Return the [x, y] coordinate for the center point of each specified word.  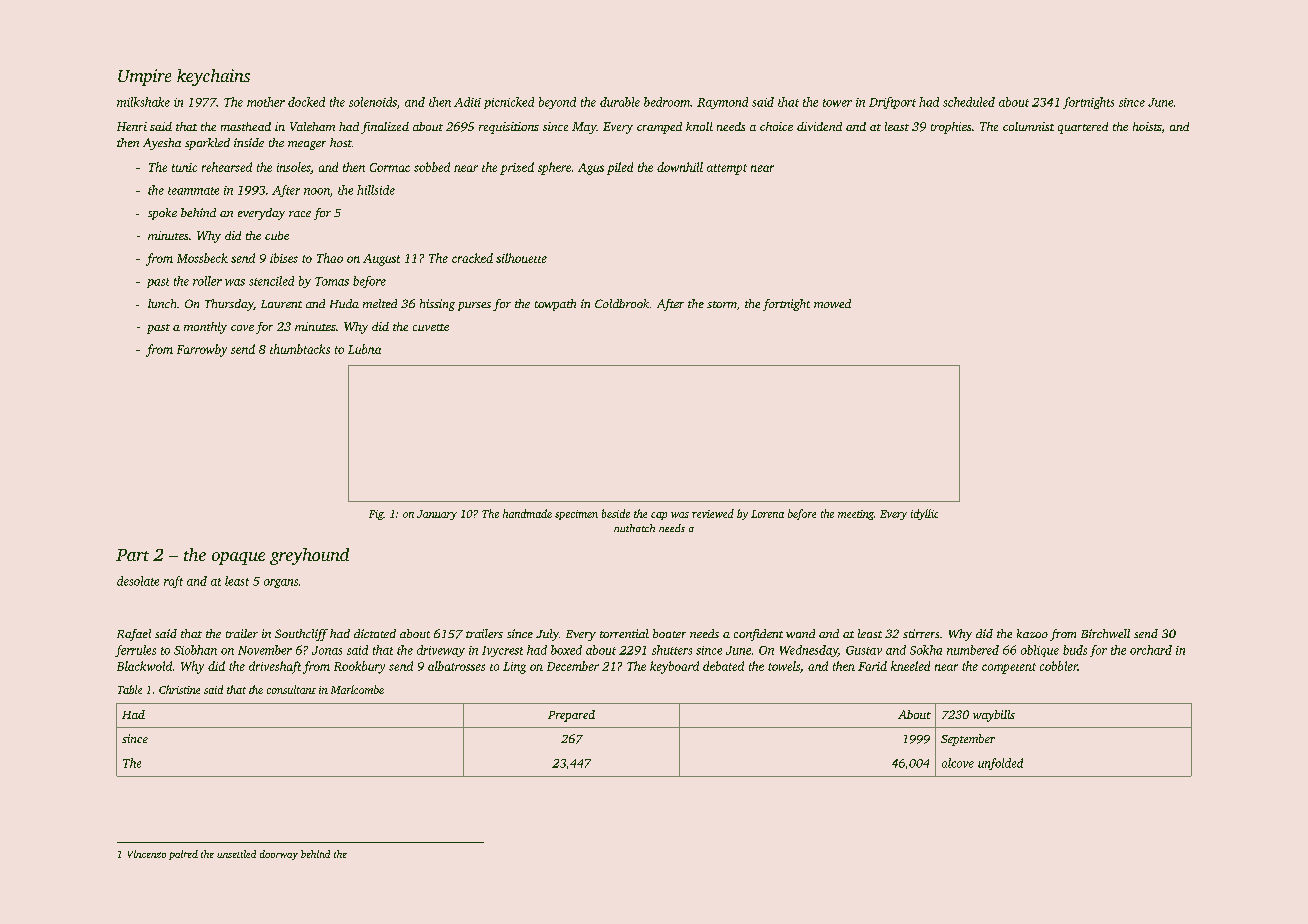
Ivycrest [502, 651]
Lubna [364, 349]
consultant [291, 689]
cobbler [1059, 666]
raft [173, 582]
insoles [294, 168]
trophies [951, 128]
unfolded [1000, 764]
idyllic [924, 514]
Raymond [722, 103]
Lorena [767, 514]
